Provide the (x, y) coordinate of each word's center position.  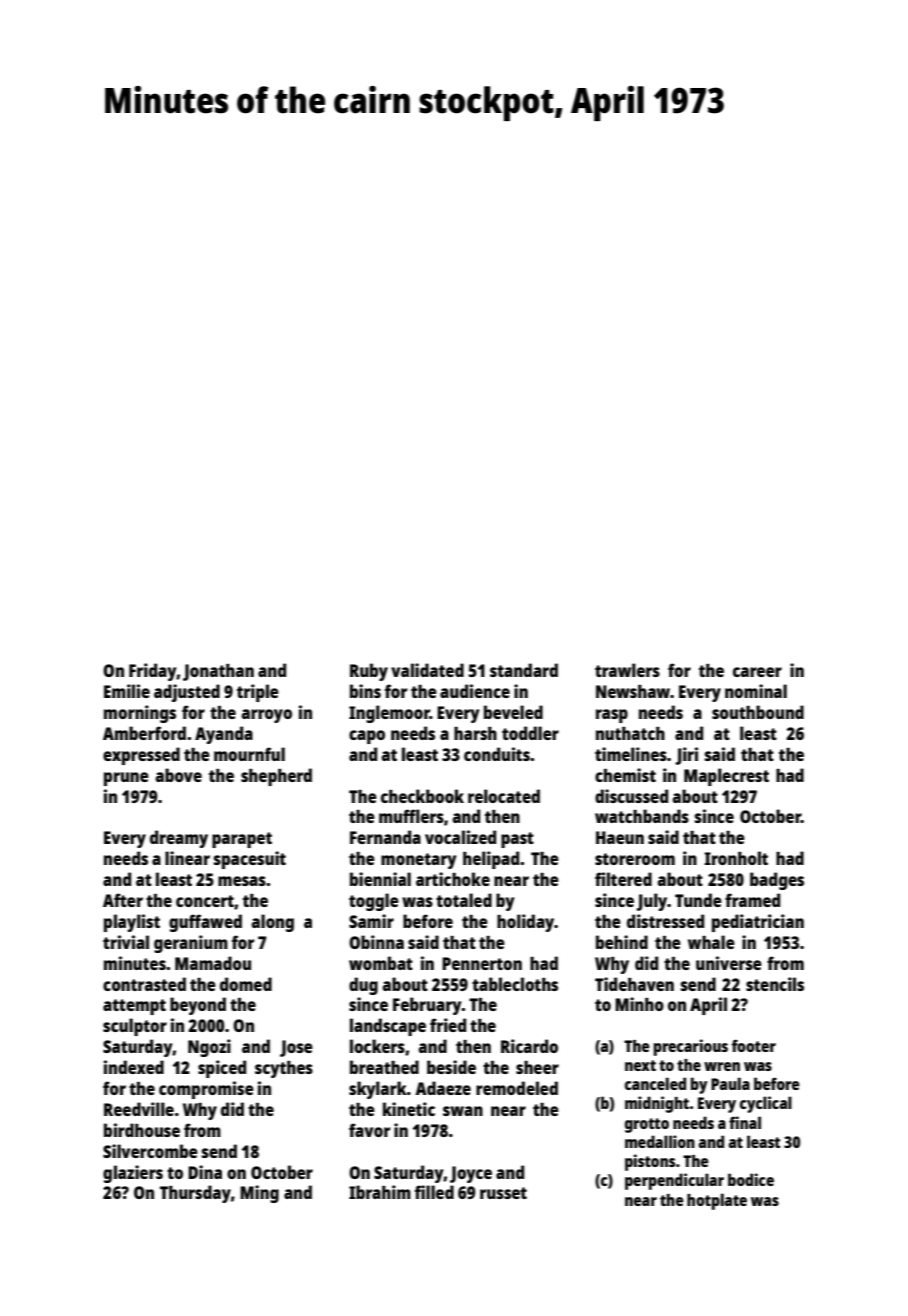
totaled (464, 900)
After (123, 900)
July (652, 902)
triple (258, 693)
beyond (198, 1006)
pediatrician (758, 923)
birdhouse (142, 1130)
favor (369, 1130)
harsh (475, 733)
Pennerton (482, 963)
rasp (612, 716)
